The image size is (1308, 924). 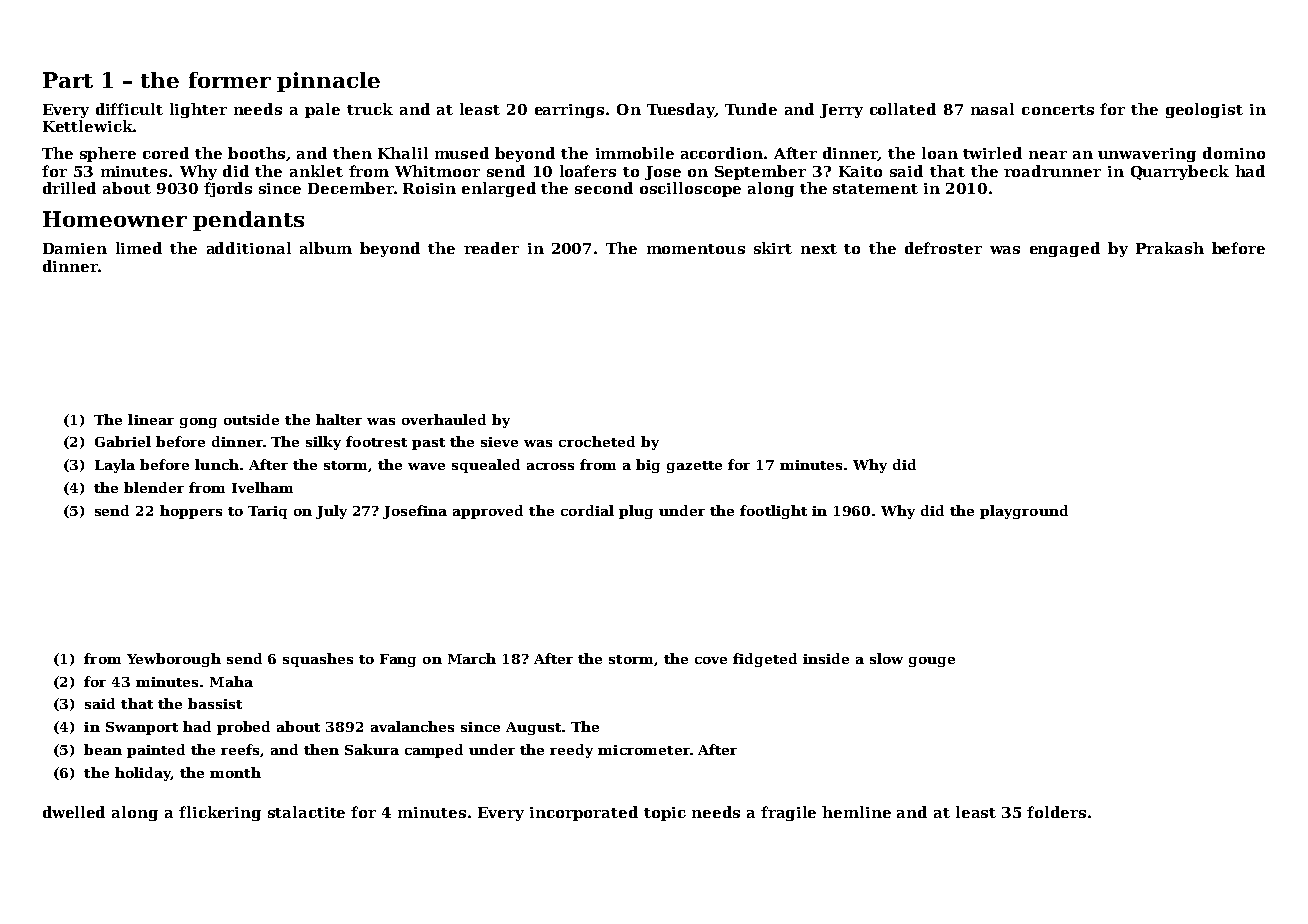 I want to click on former, so click(x=230, y=80).
